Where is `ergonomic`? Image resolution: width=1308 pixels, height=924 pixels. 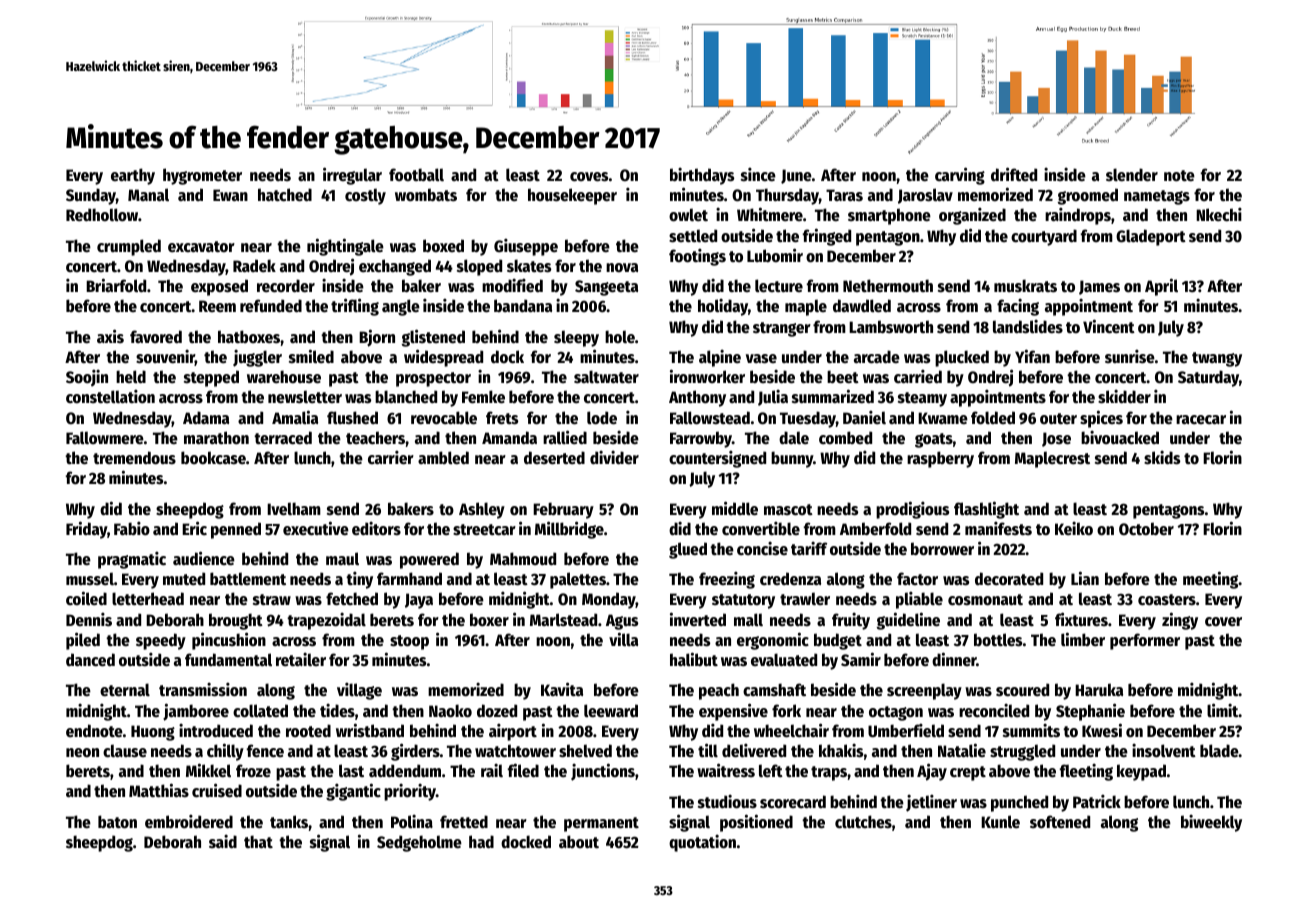 ergonomic is located at coordinates (773, 641).
